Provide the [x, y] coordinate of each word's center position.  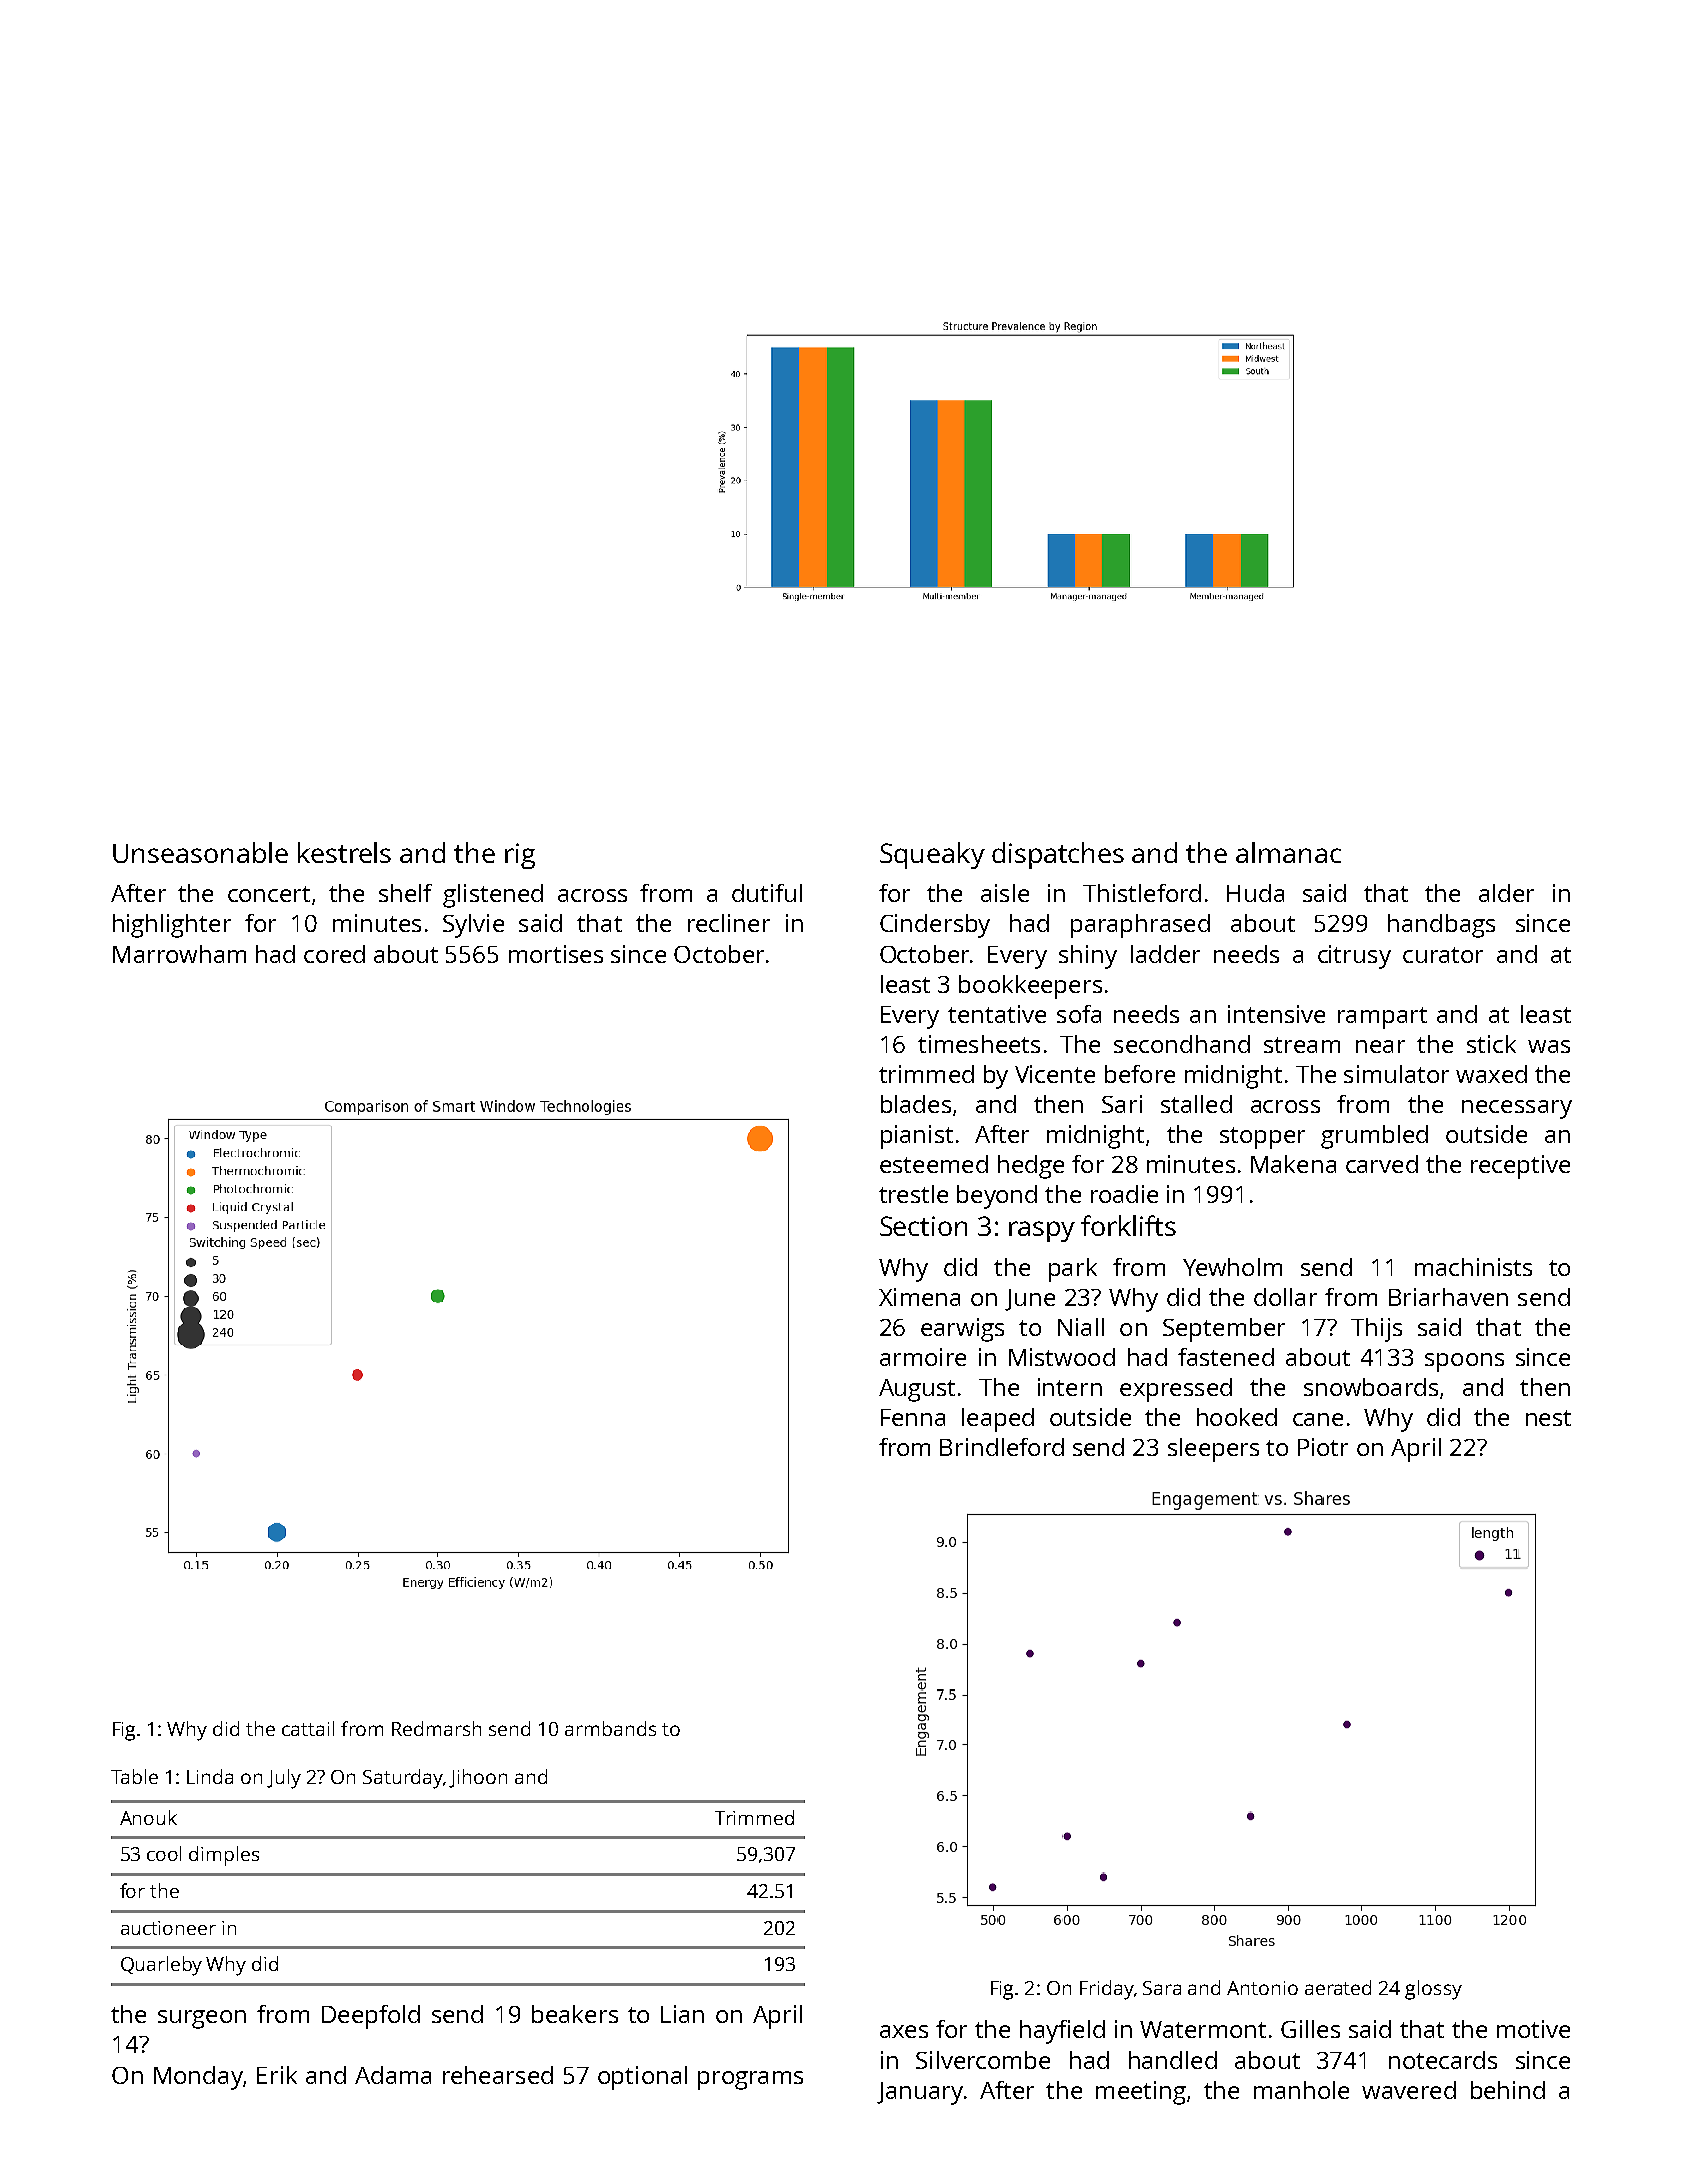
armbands [610, 1728]
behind [1508, 2090]
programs [750, 2080]
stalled [1196, 1104]
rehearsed [498, 2075]
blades [916, 1104]
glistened [493, 896]
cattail [308, 1728]
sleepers [1213, 1450]
